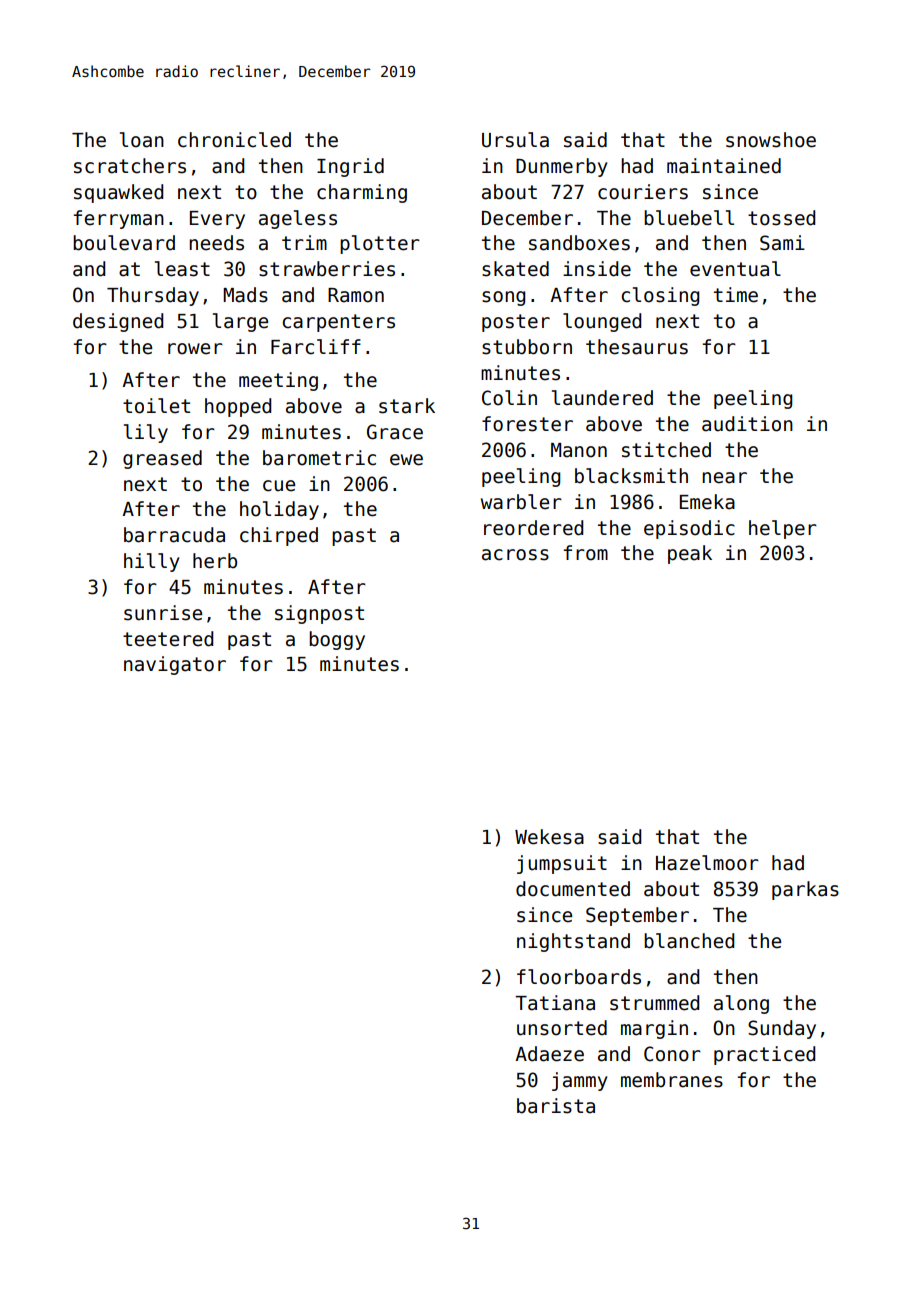 Image resolution: width=924 pixels, height=1311 pixels. What do you see at coordinates (298, 219) in the screenshot?
I see `ageless` at bounding box center [298, 219].
